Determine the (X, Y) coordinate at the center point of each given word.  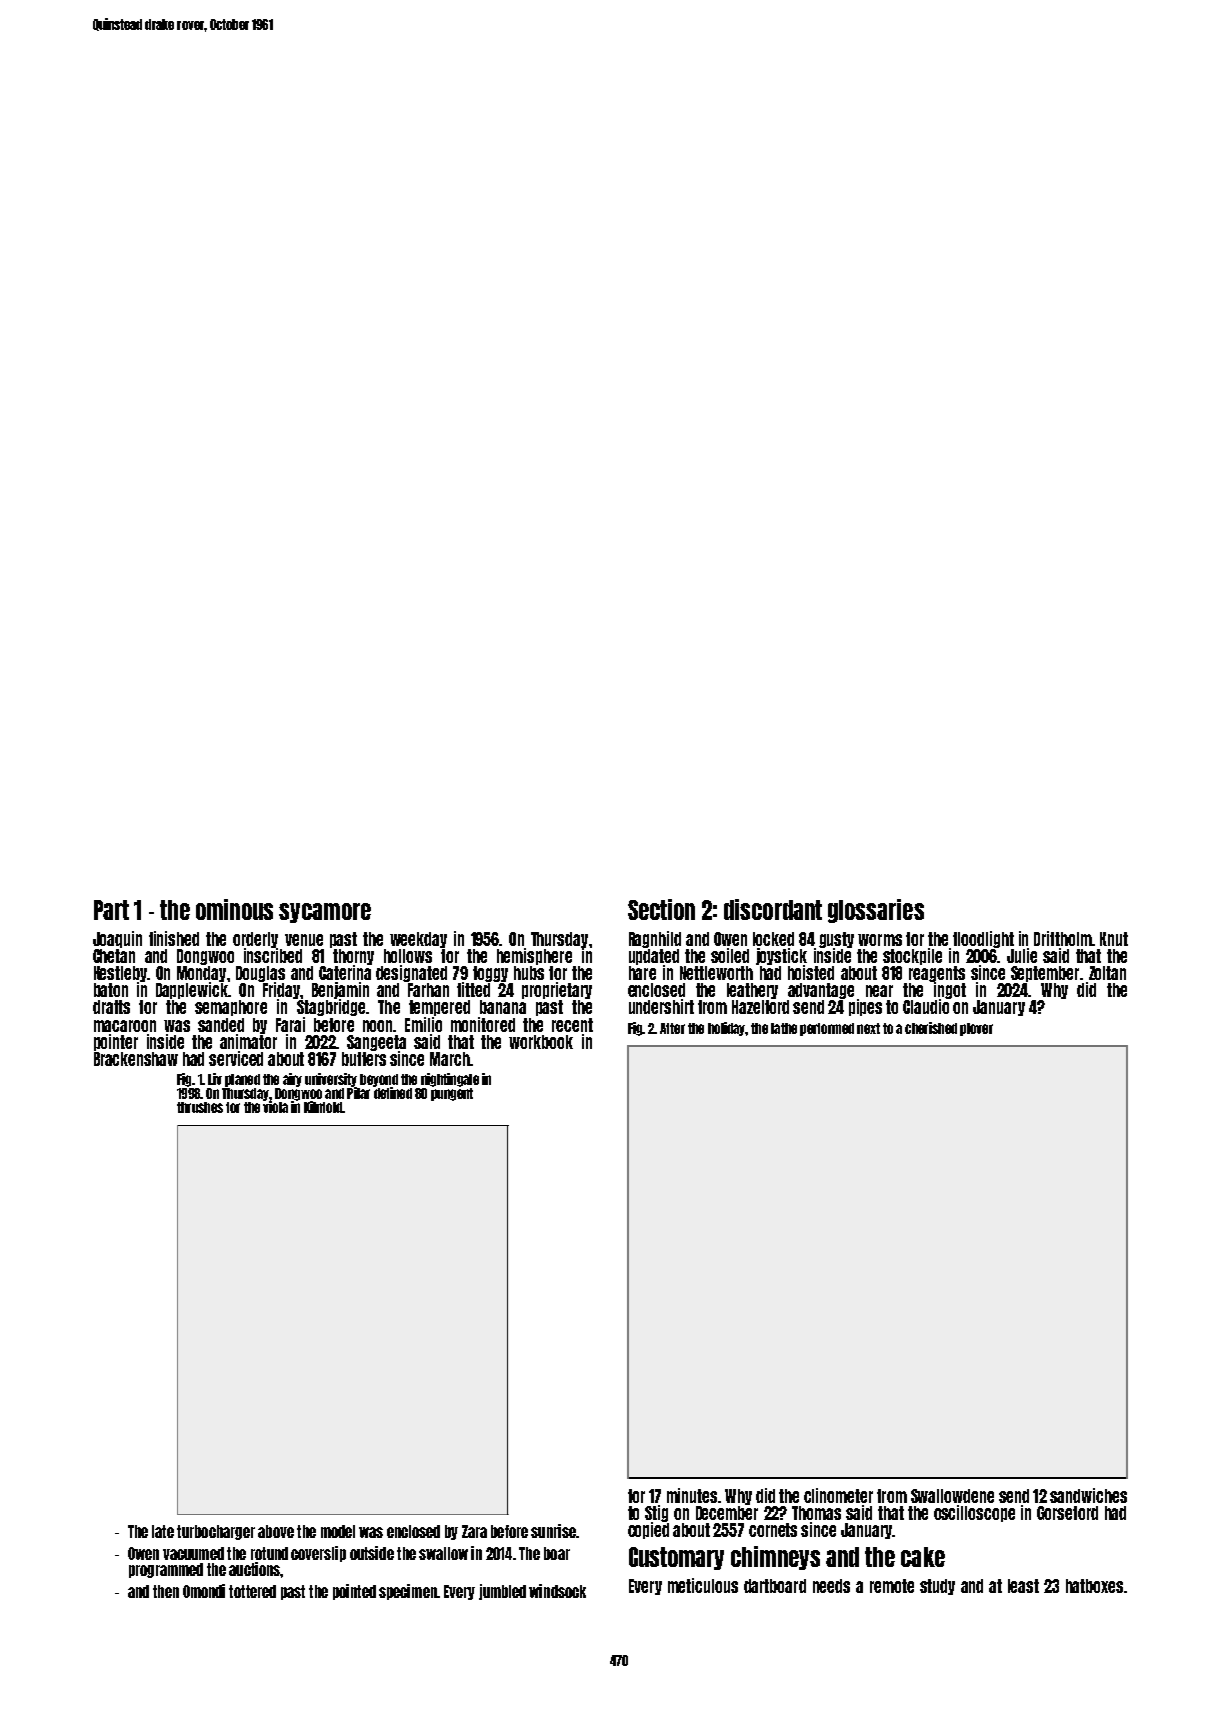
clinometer (838, 1495)
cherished (931, 1028)
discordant (773, 909)
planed (242, 1080)
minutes (692, 1495)
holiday (727, 1029)
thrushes (200, 1107)
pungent (452, 1094)
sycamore (325, 913)
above (276, 1531)
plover (976, 1029)
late (163, 1531)
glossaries (876, 911)
